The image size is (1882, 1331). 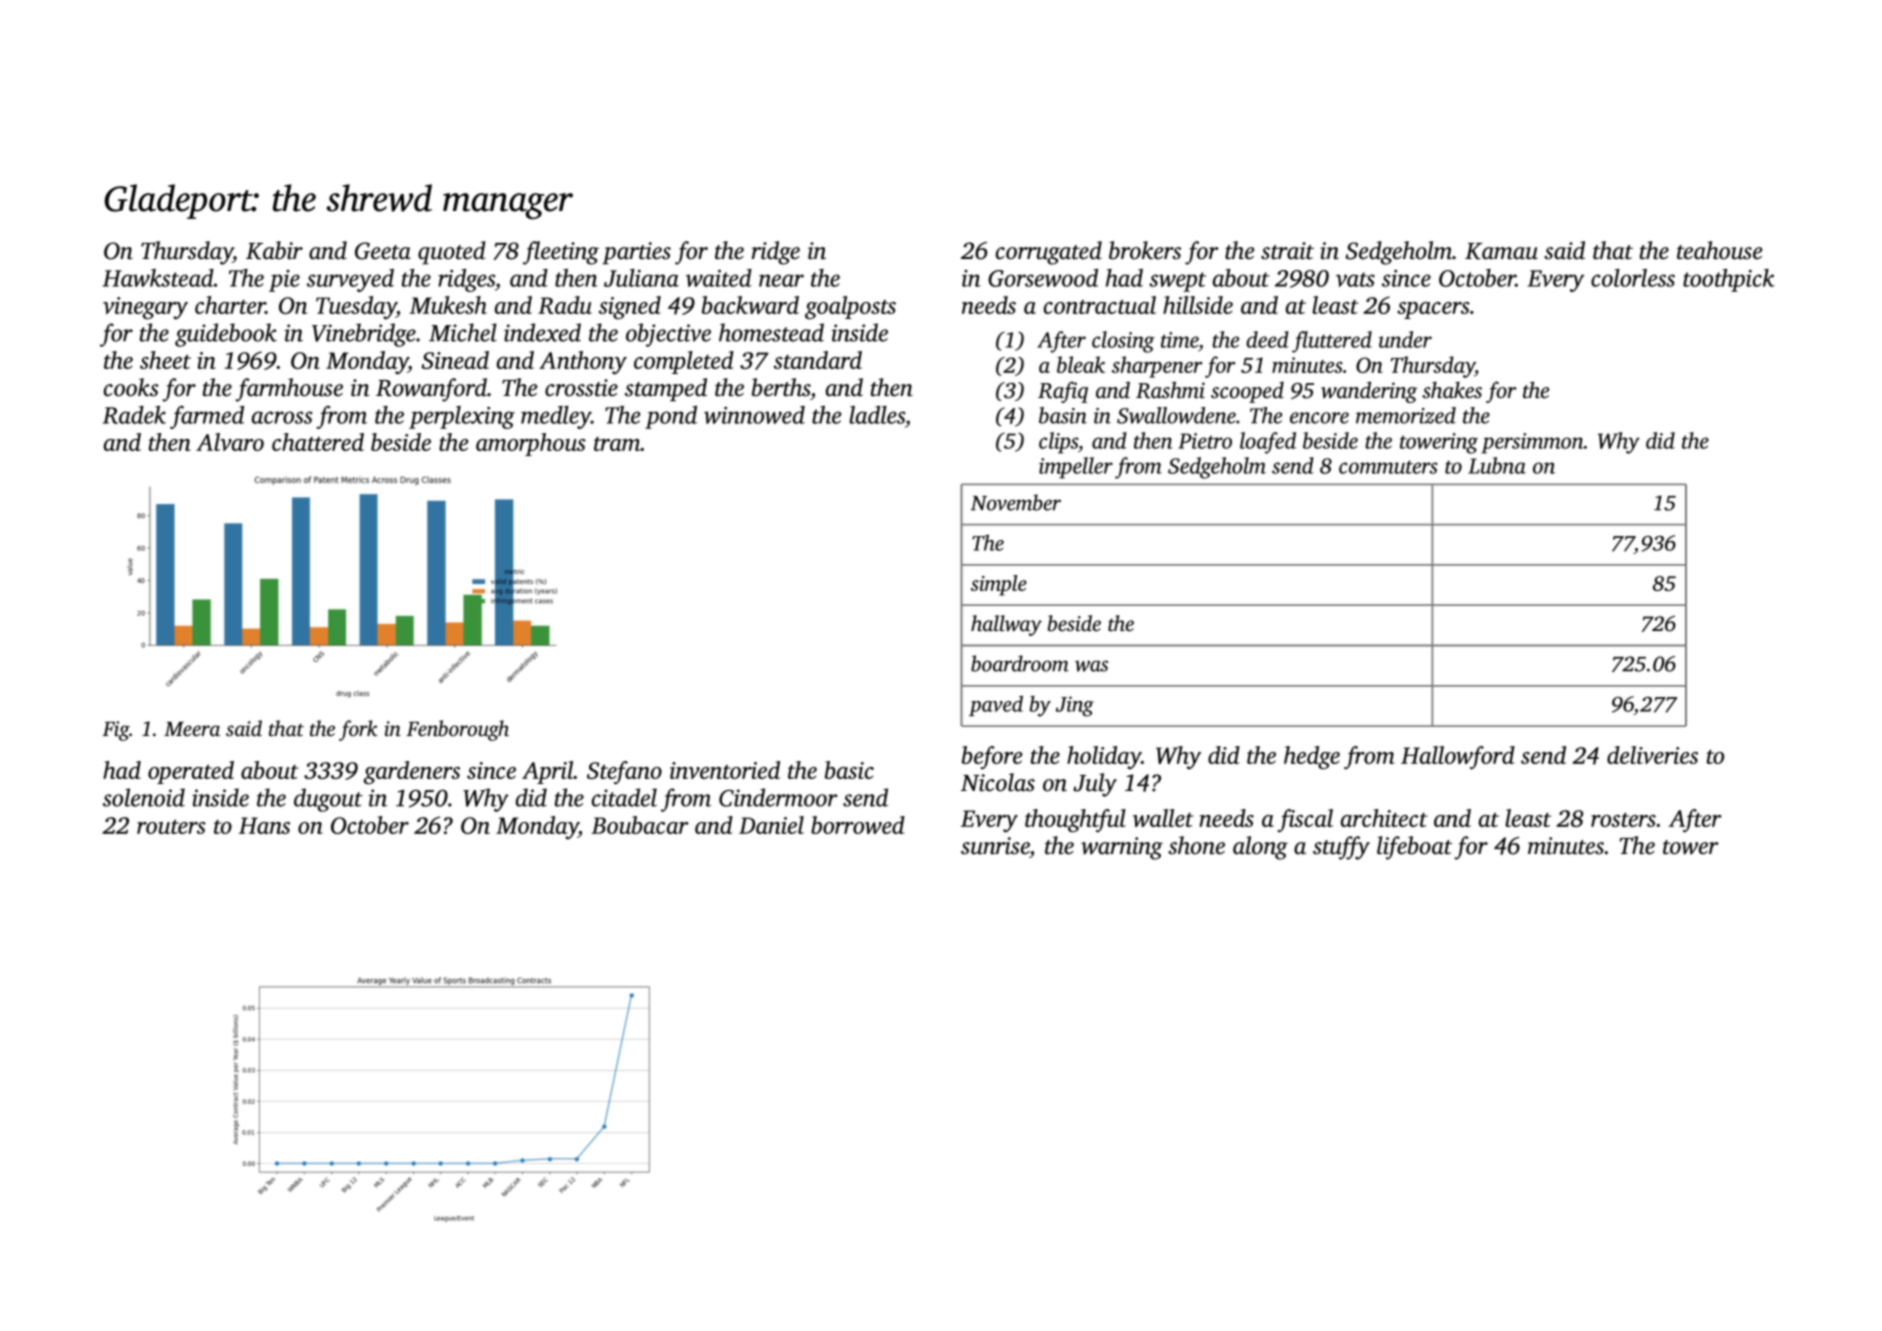 What do you see at coordinates (1414, 848) in the page?
I see `lifeboat` at bounding box center [1414, 848].
